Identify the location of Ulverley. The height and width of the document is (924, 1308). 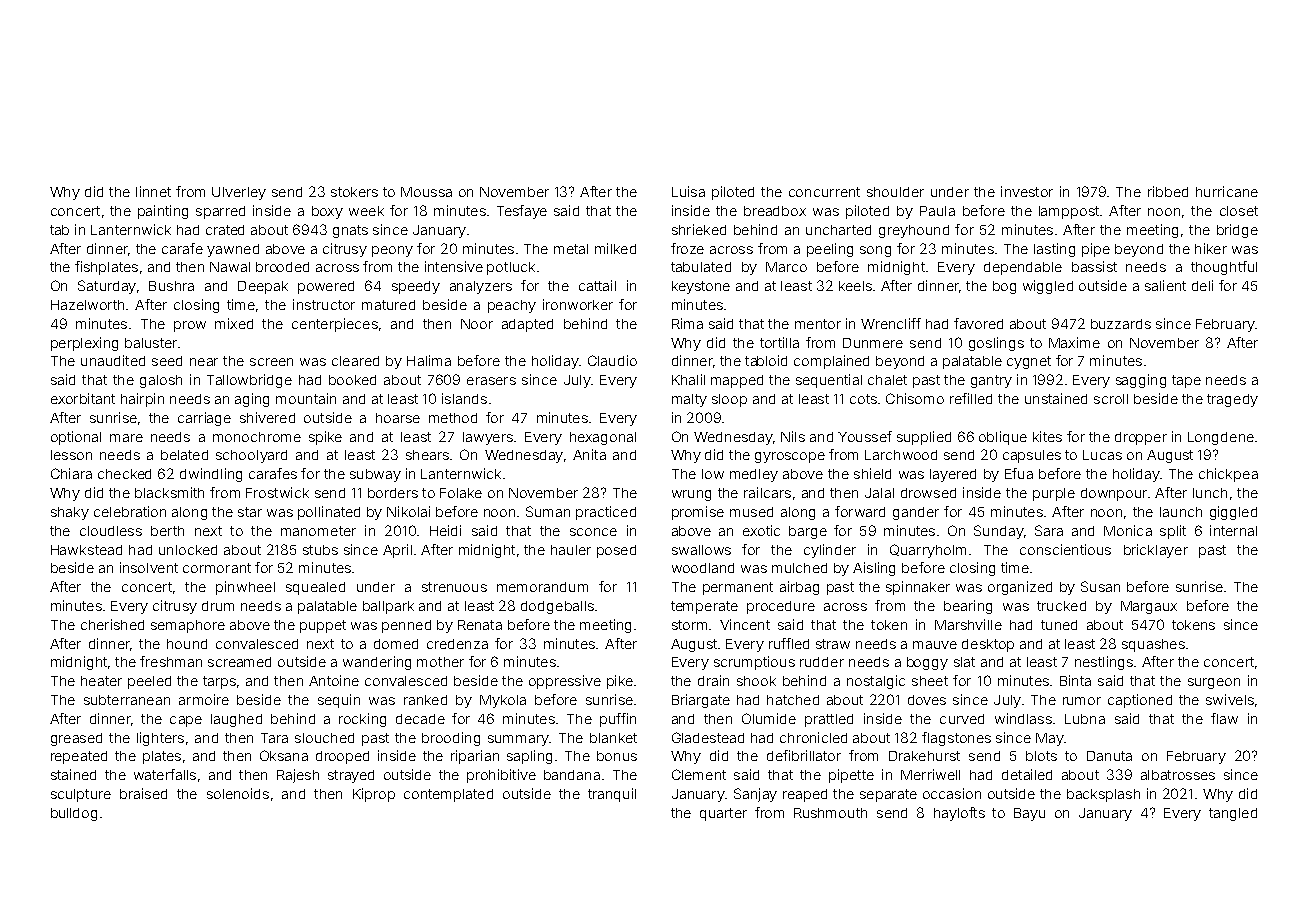
(239, 193).
